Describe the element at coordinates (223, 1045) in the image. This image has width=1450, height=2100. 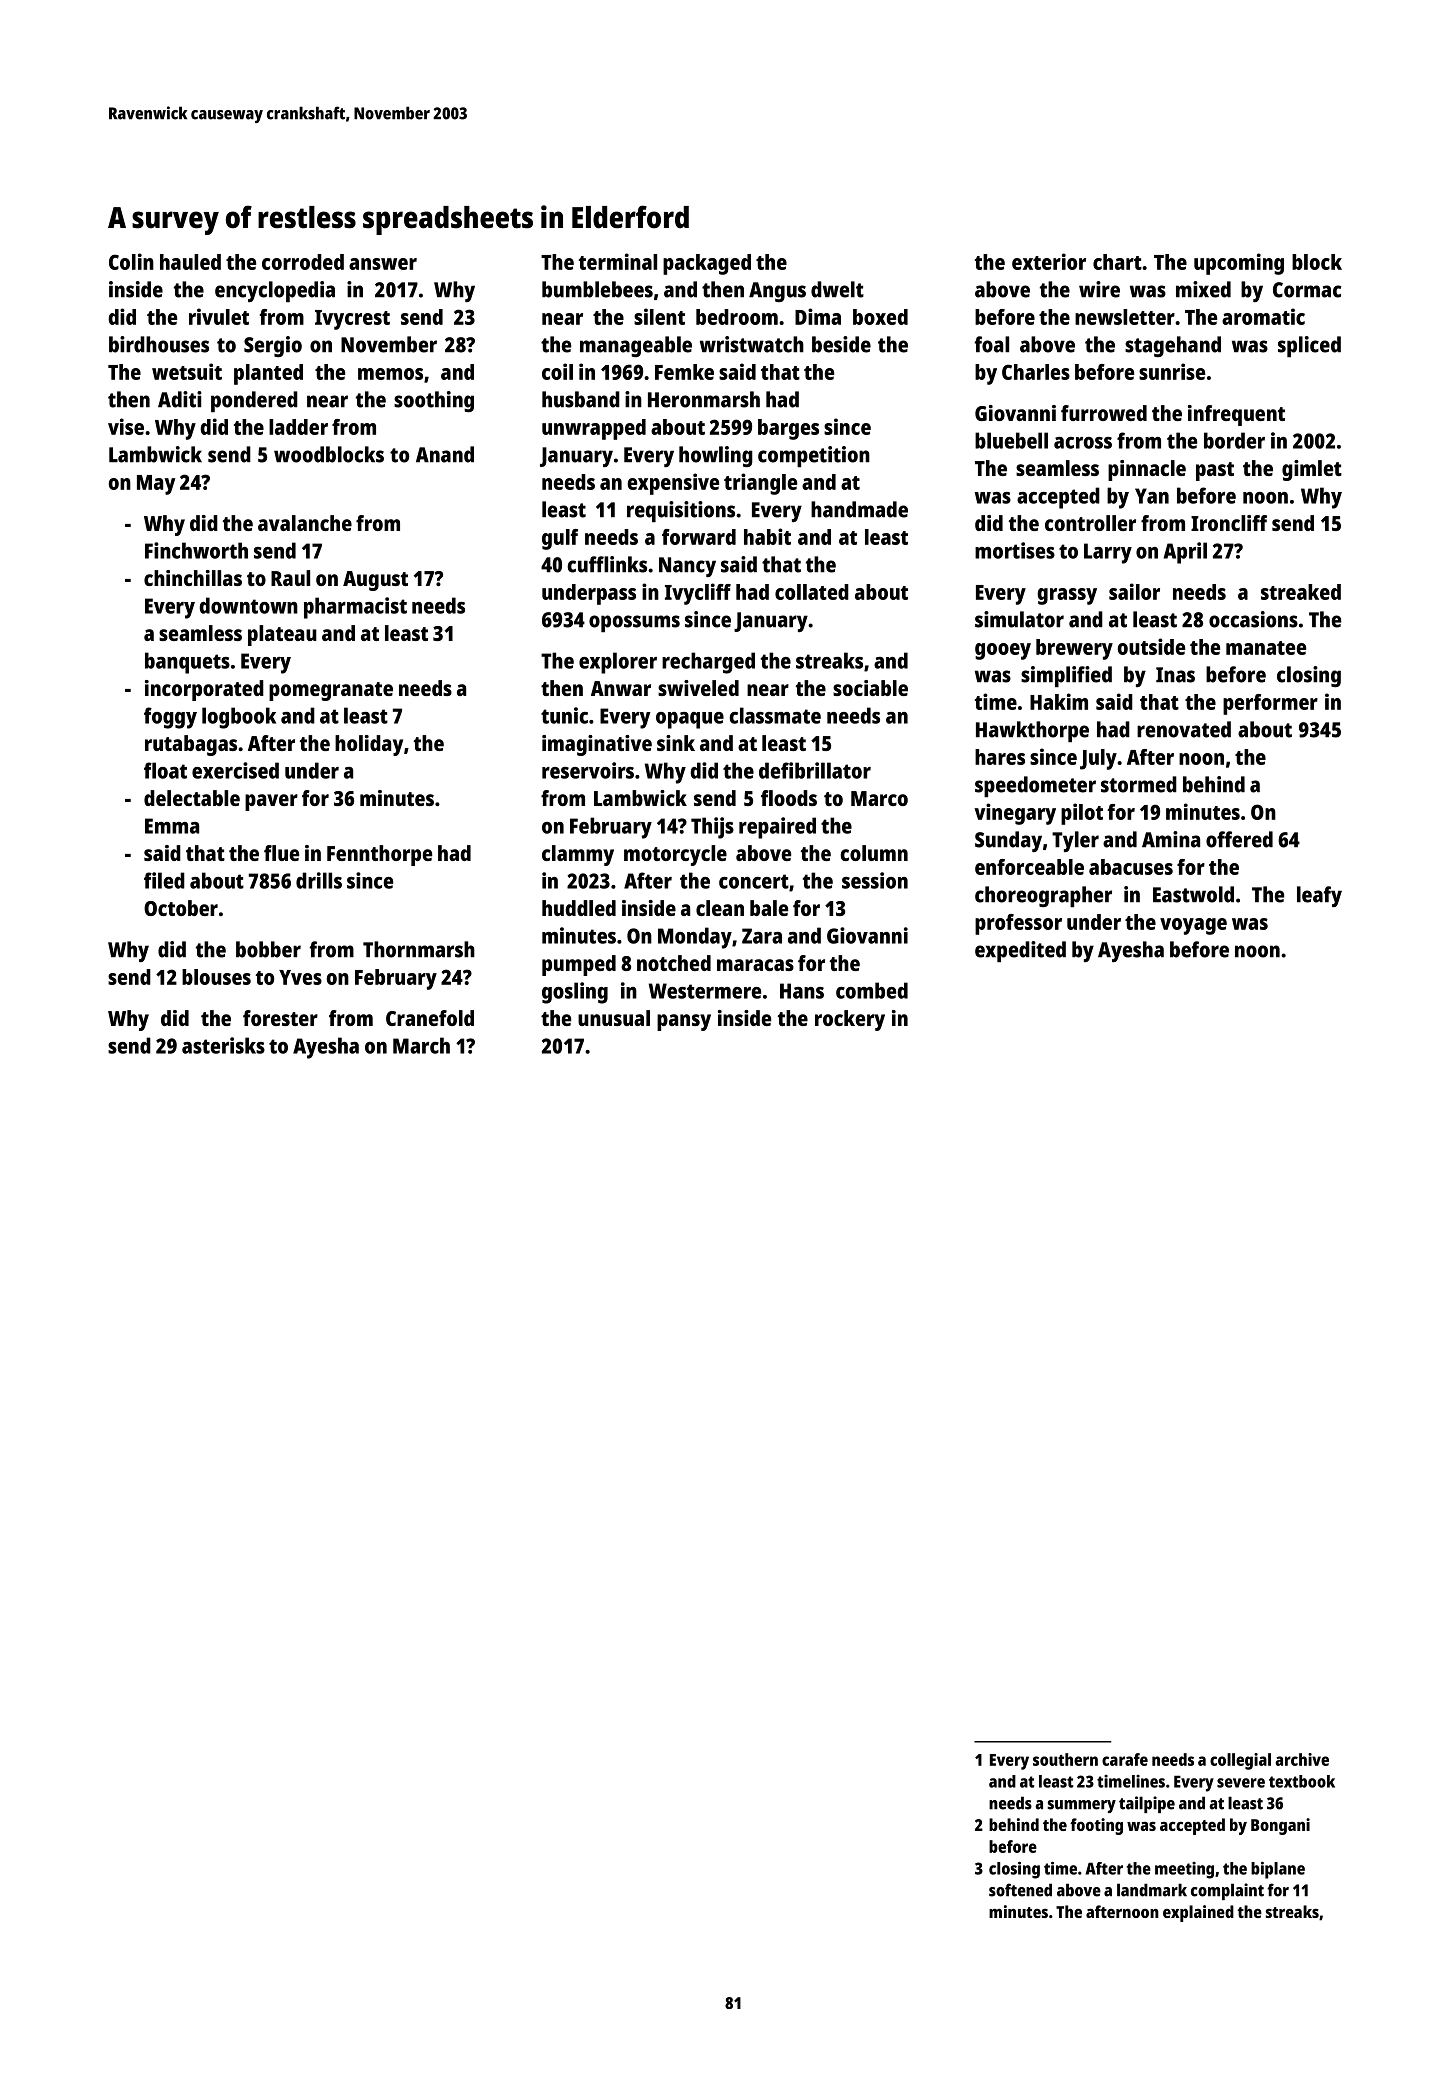
I see `asterisks` at that location.
